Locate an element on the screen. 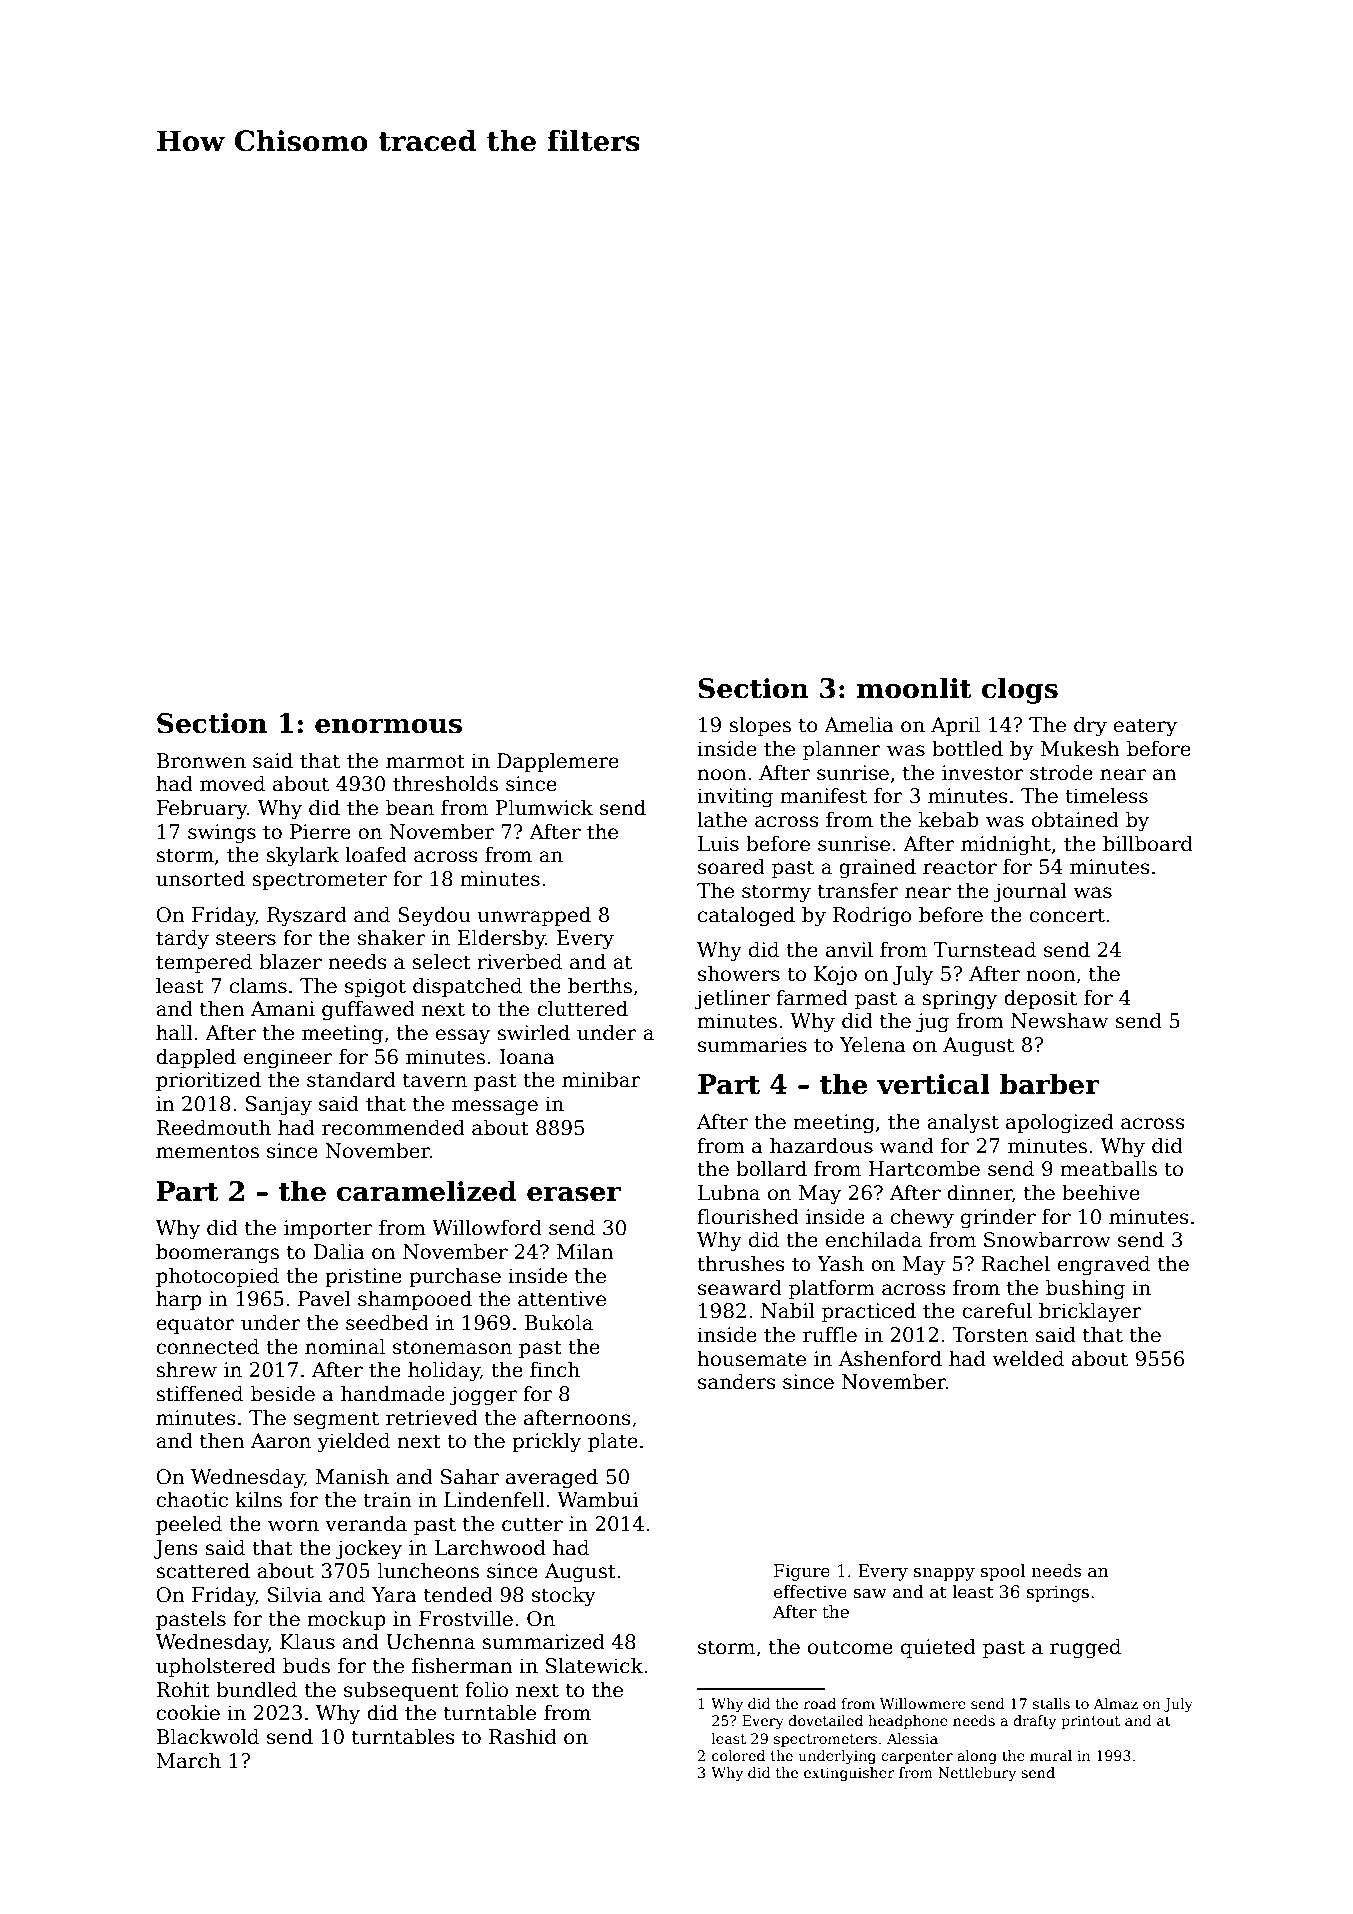 Image resolution: width=1353 pixels, height=1914 pixels. finch is located at coordinates (555, 1369).
